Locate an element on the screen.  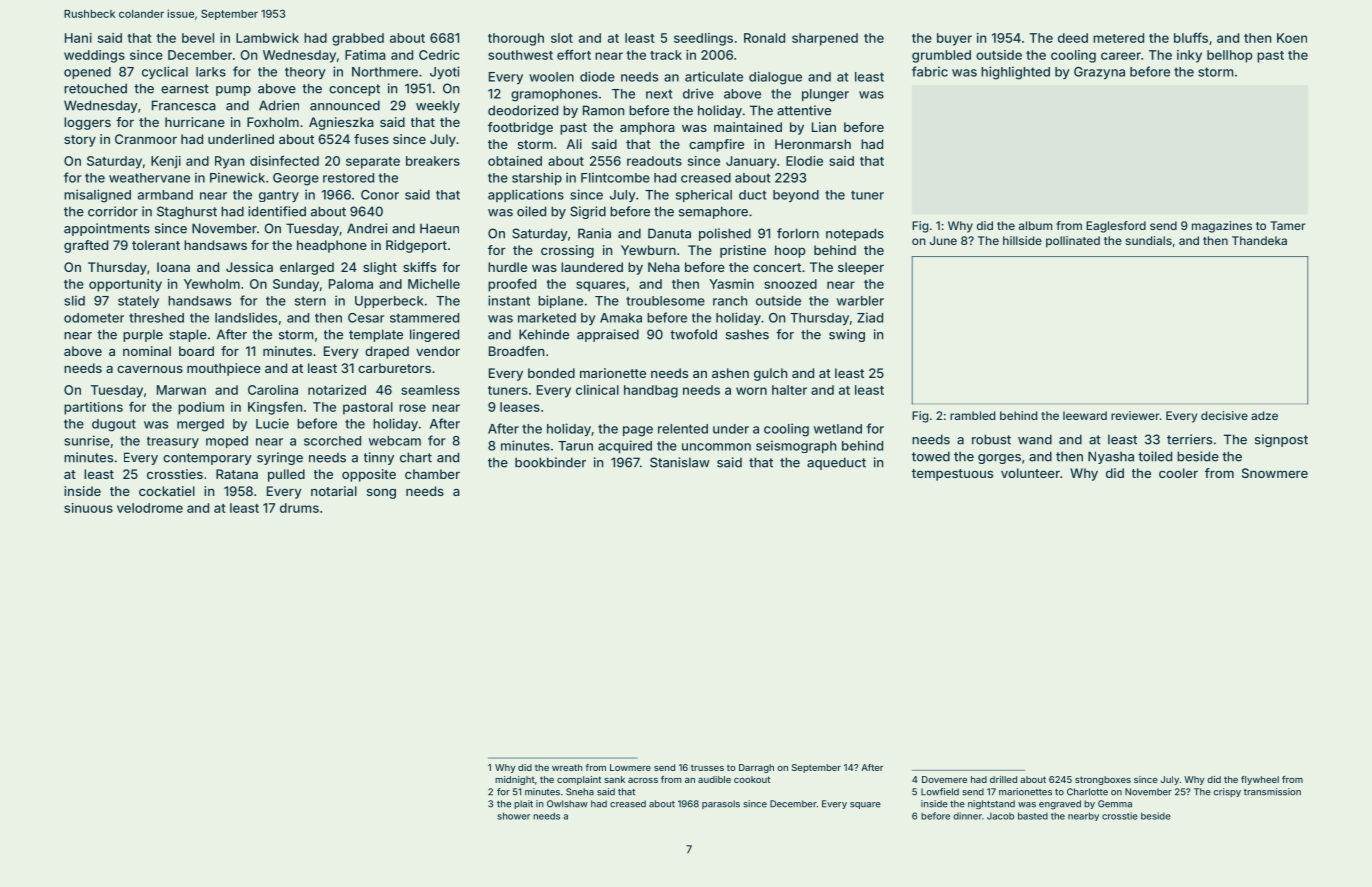
sinuous is located at coordinates (88, 508).
